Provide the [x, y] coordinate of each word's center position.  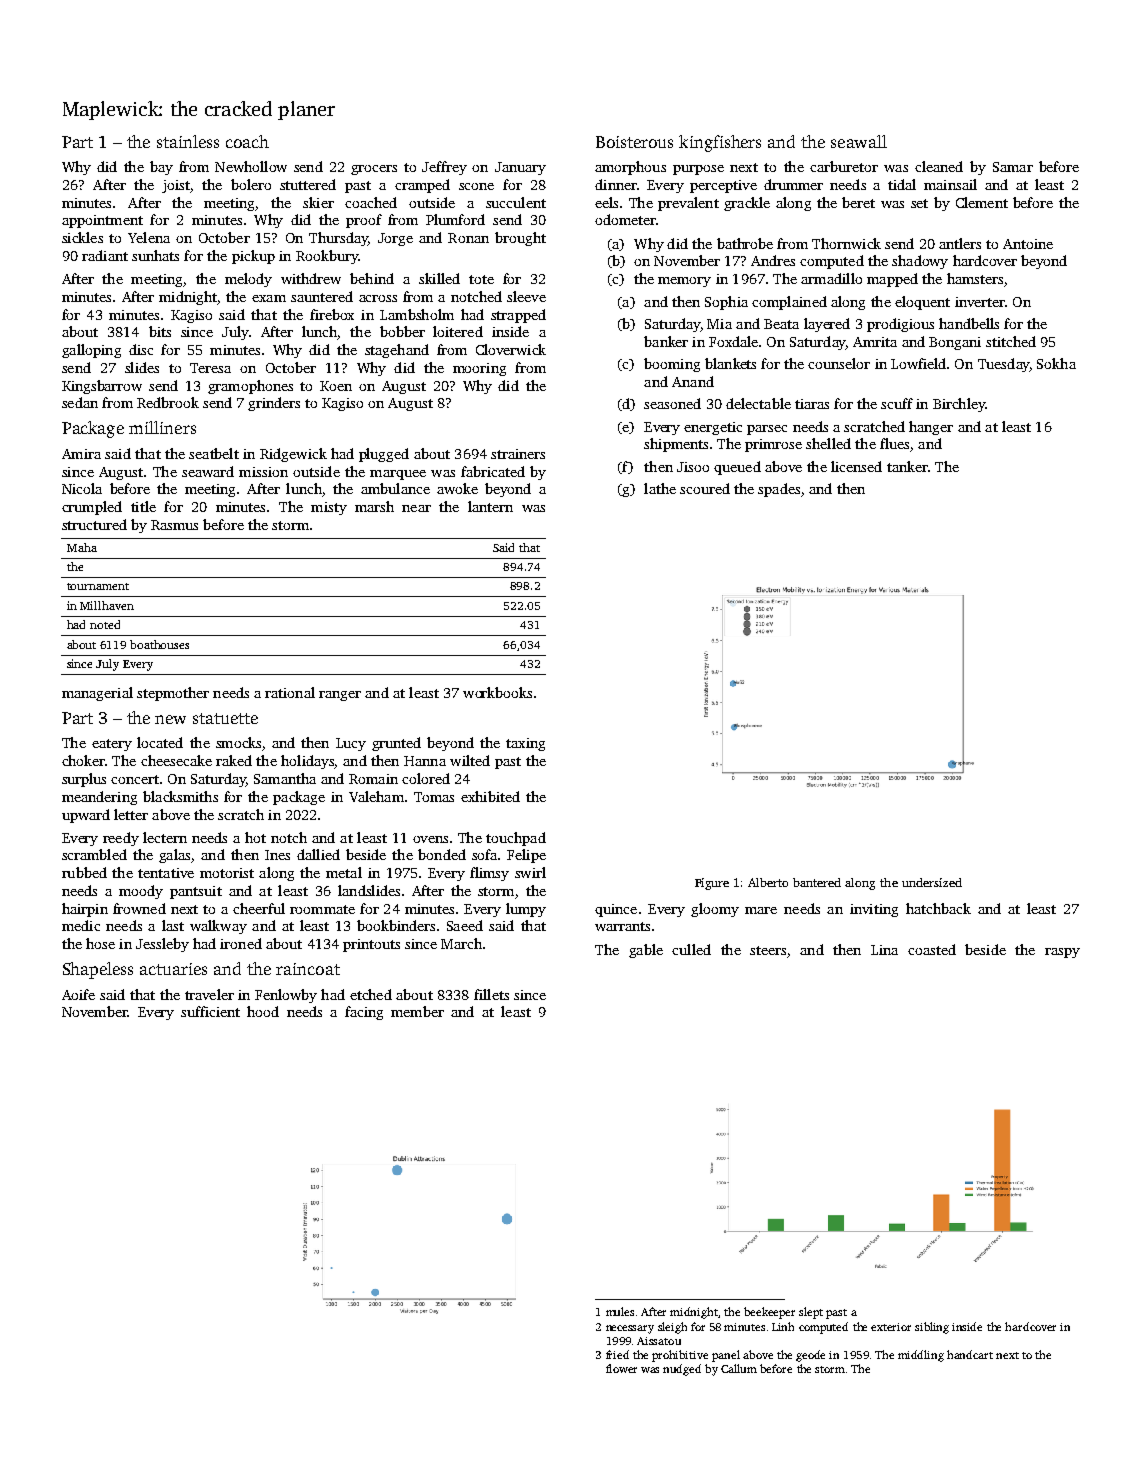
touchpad [516, 839]
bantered [817, 882]
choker [83, 760]
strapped [518, 316]
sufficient [210, 1011]
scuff [897, 403]
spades [779, 490]
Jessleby [162, 945]
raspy [1062, 953]
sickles [82, 237]
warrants [622, 926]
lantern [490, 506]
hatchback [938, 908]
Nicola [82, 488]
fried [617, 1354]
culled [691, 949]
